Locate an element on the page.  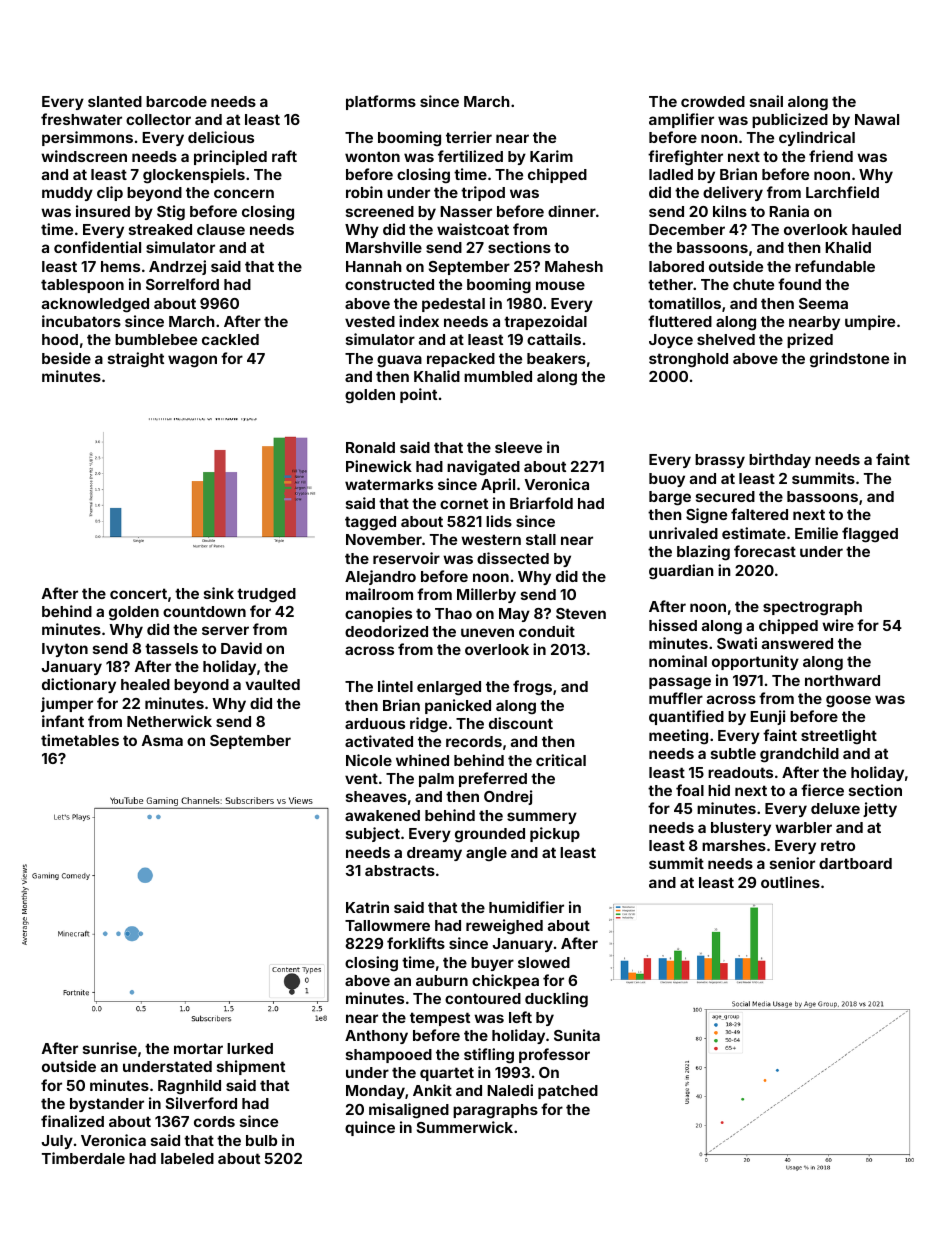
cattails is located at coordinates (554, 339).
